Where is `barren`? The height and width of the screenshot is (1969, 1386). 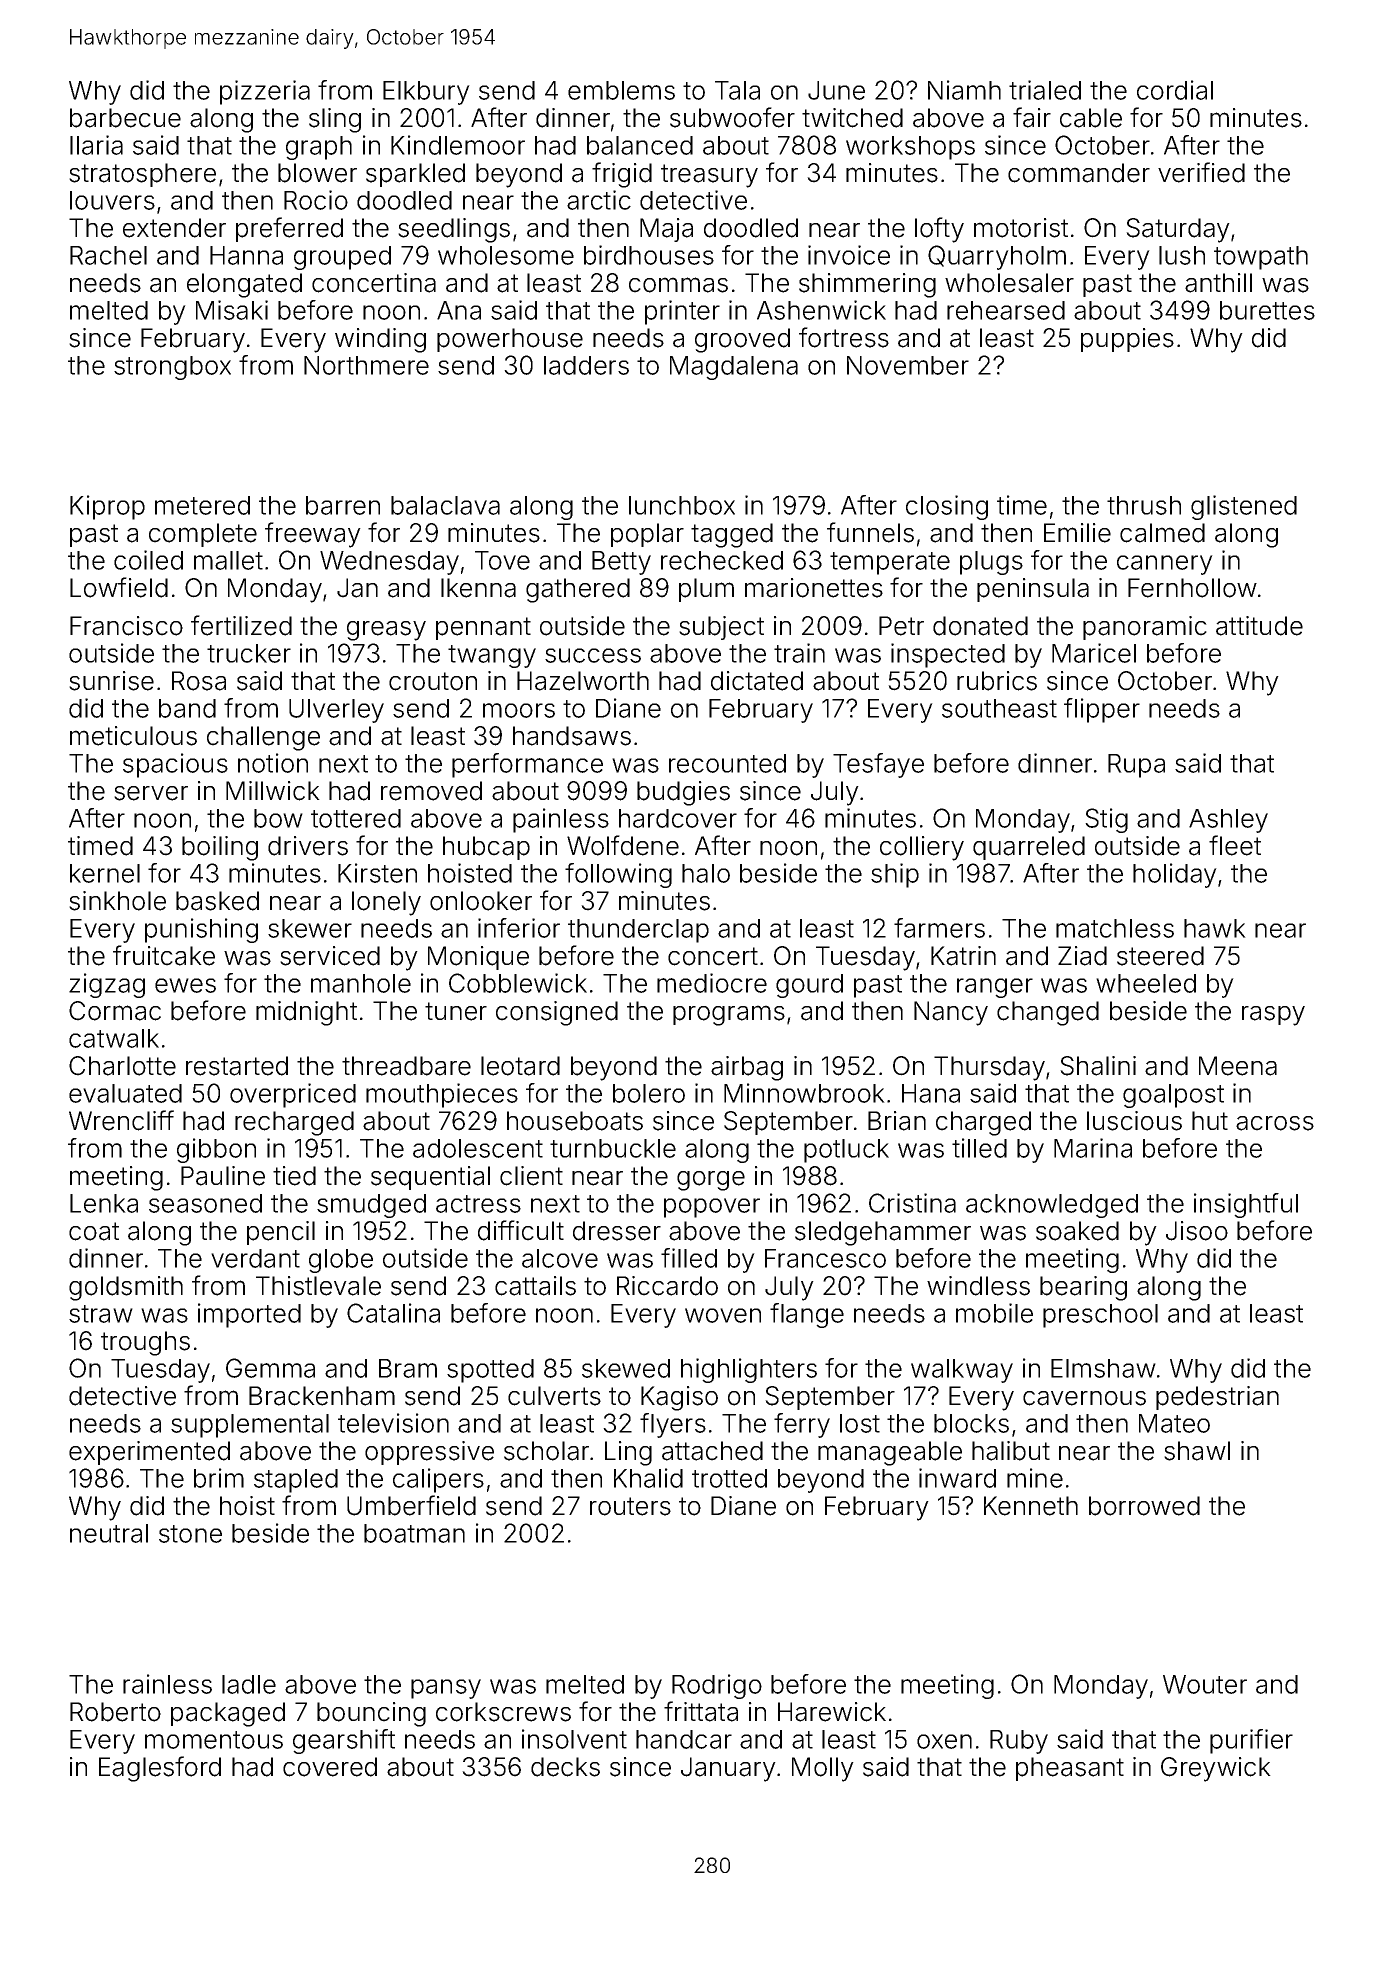
barren is located at coordinates (343, 505).
